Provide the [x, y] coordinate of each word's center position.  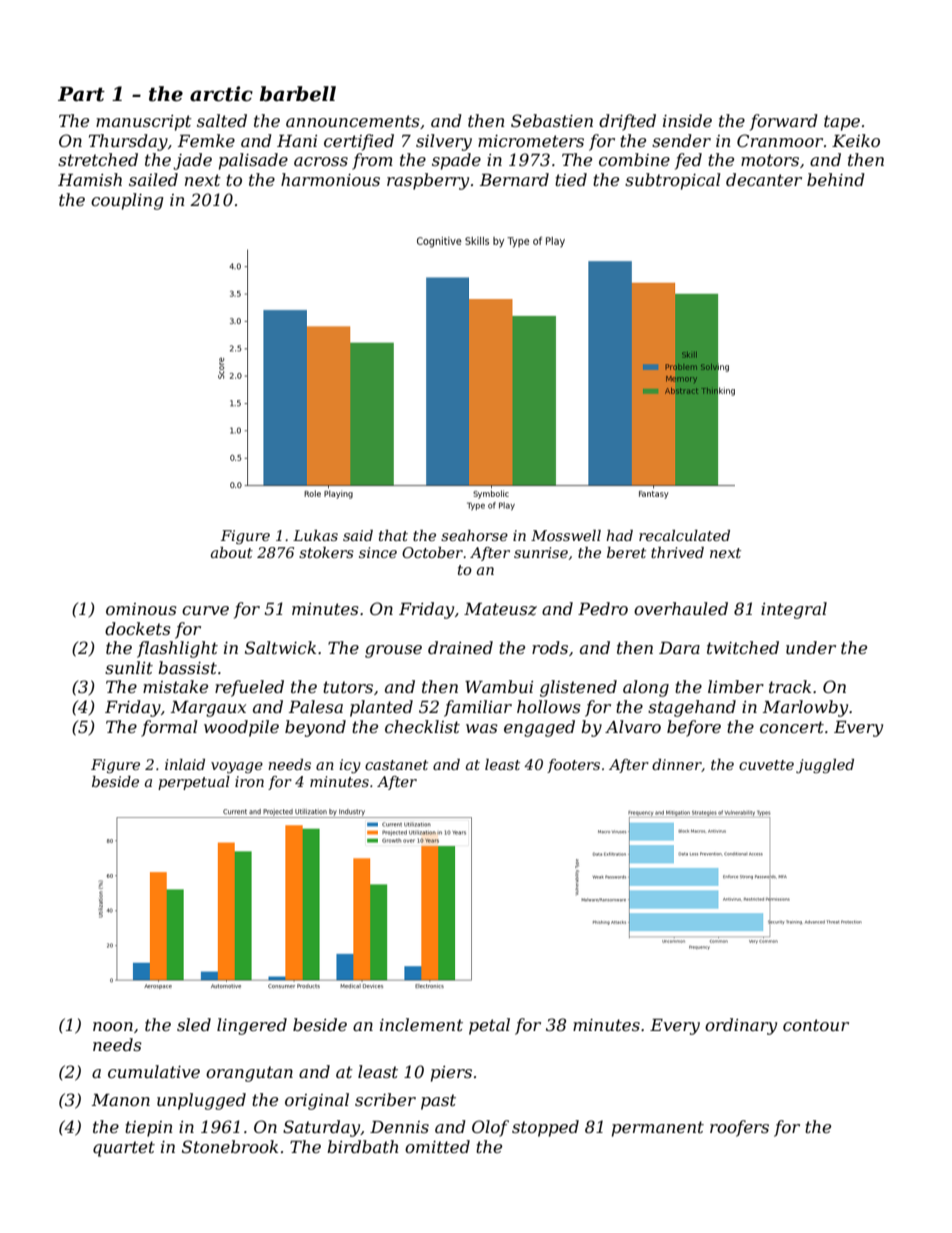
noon [113, 1026]
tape [842, 123]
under [811, 647]
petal [489, 1026]
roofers [739, 1128]
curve [205, 610]
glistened [578, 688]
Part [81, 94]
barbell [298, 94]
